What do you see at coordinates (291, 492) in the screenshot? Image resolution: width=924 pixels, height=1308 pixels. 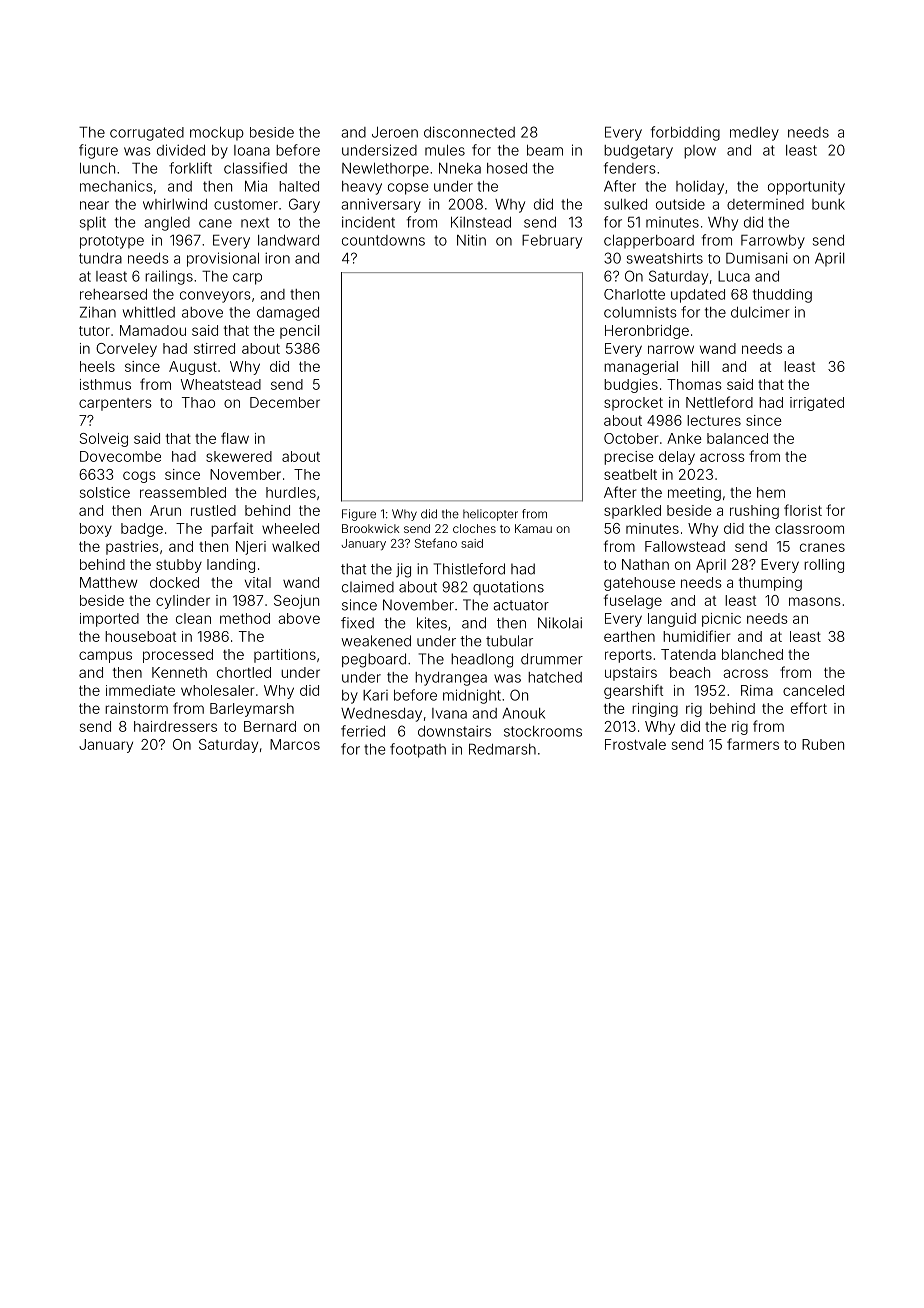 I see `hurdles` at bounding box center [291, 492].
